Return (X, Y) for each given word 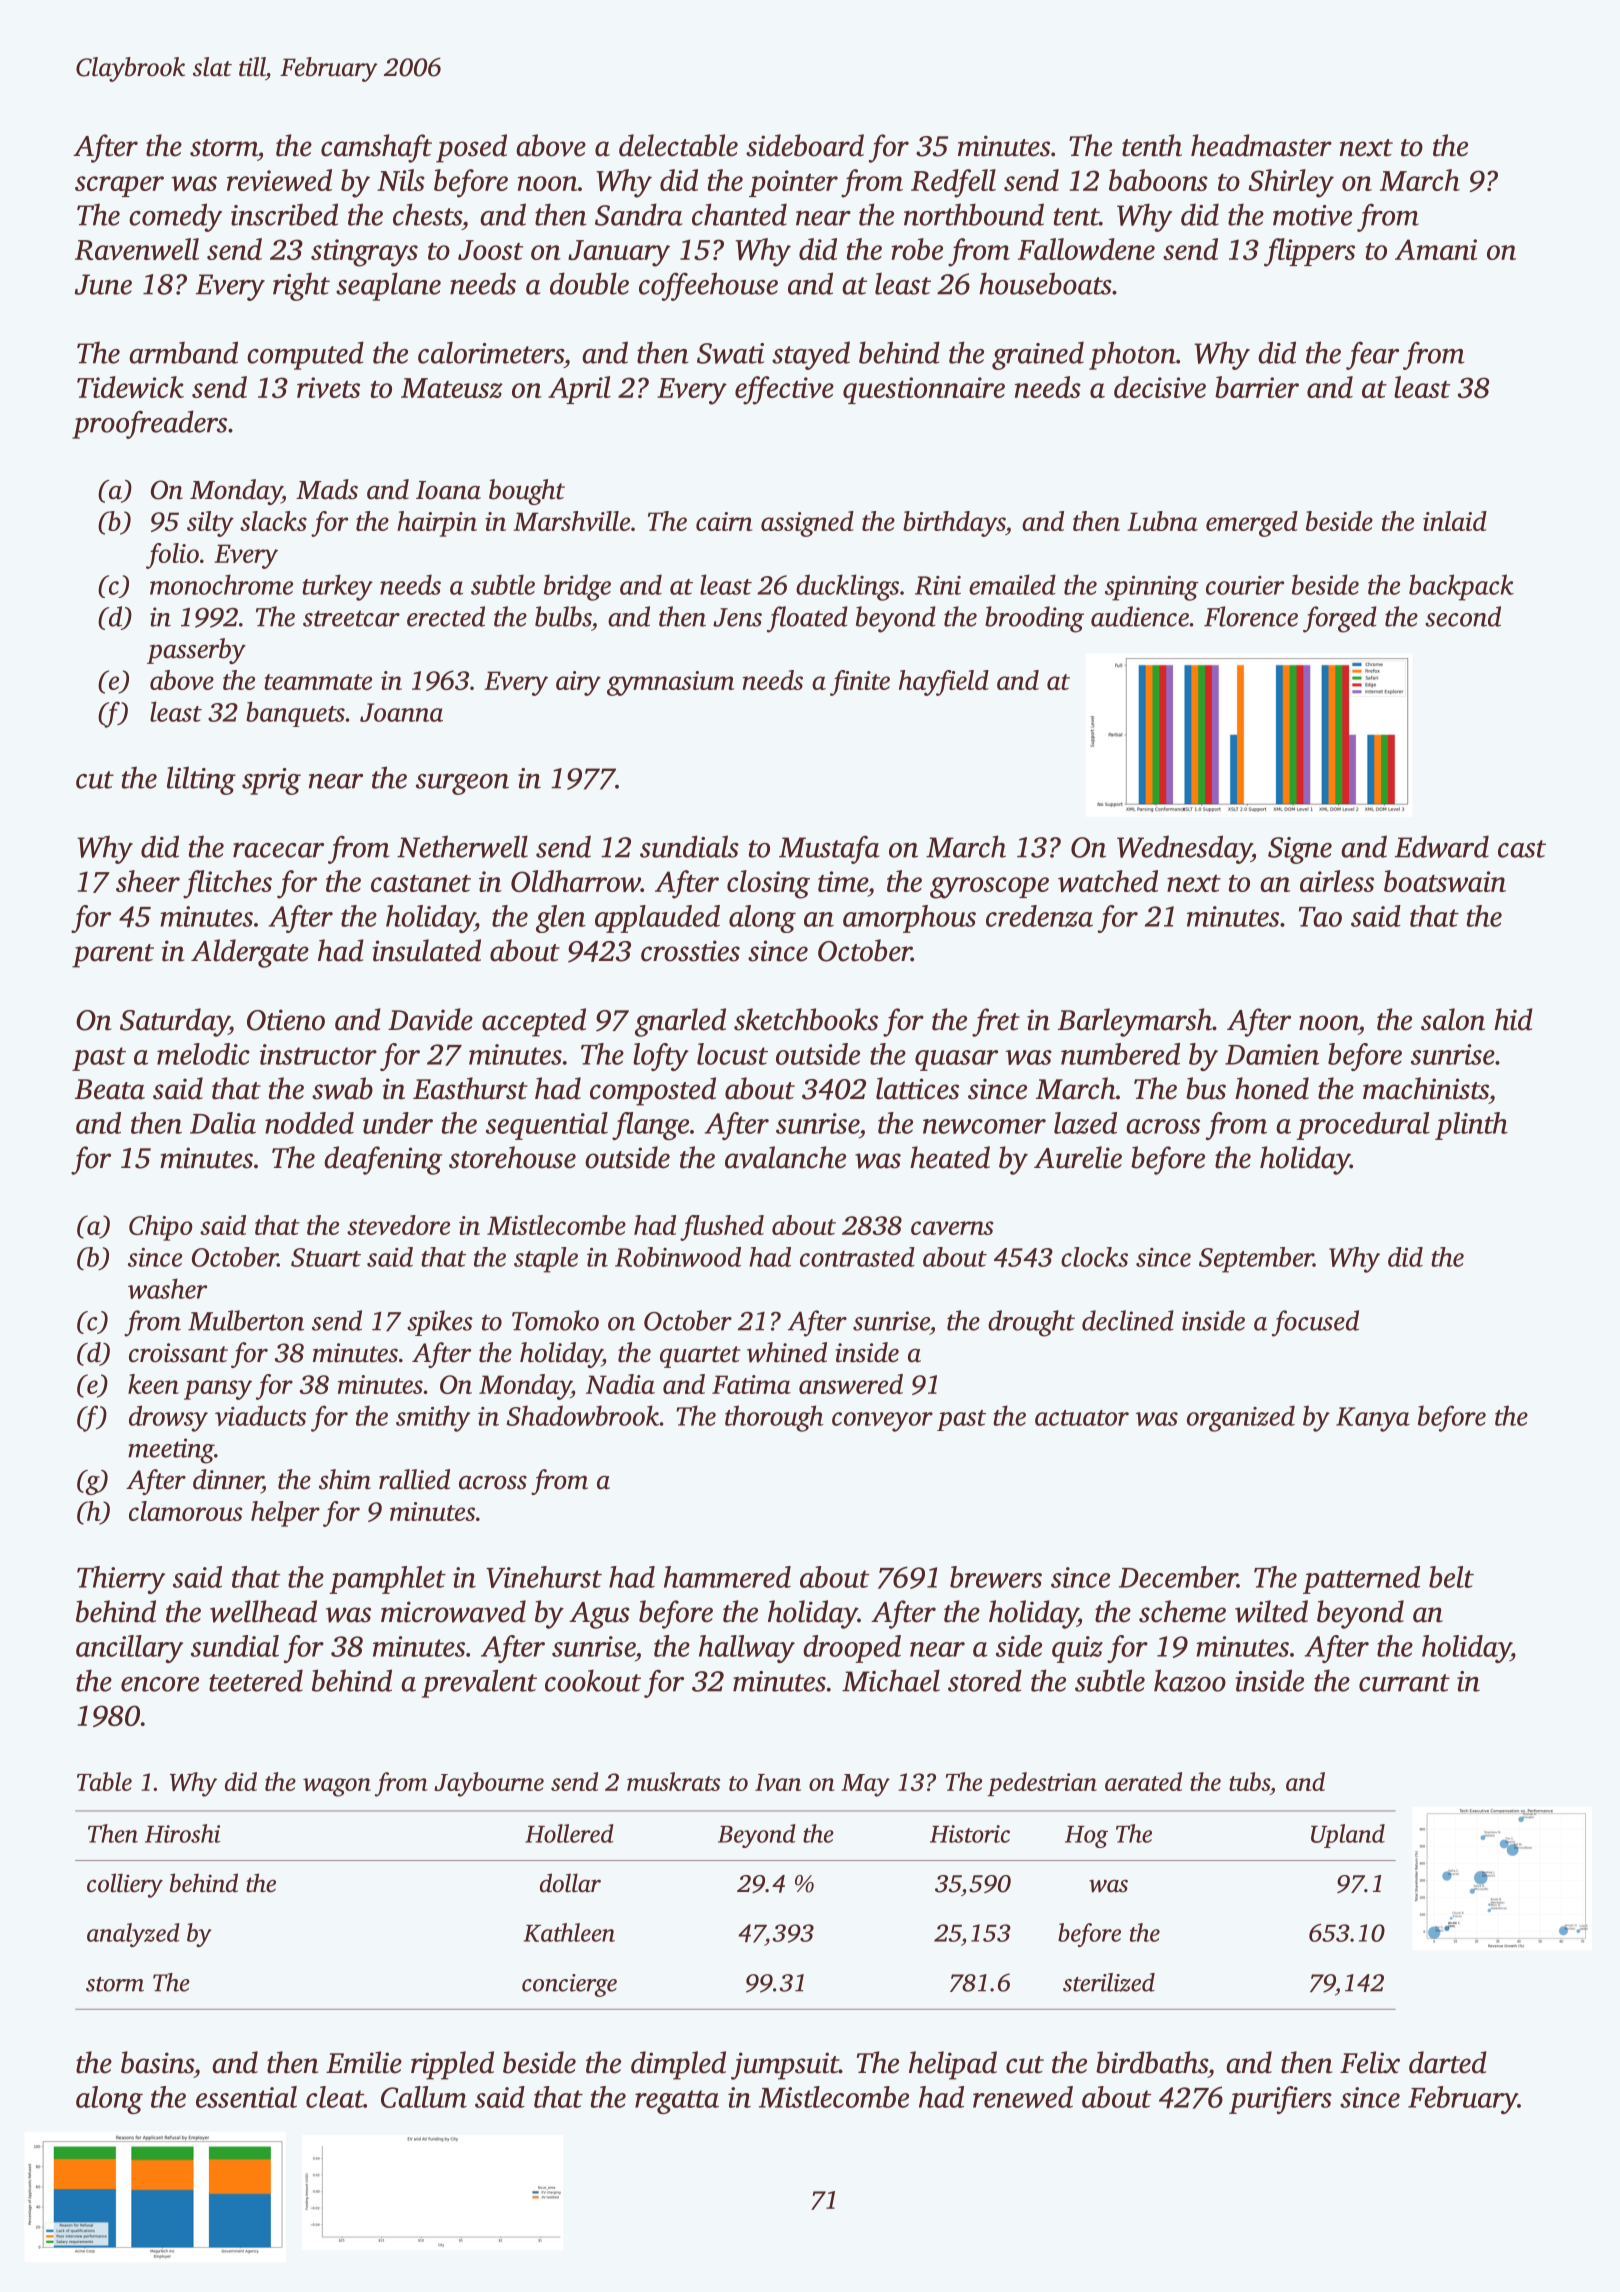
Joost (490, 250)
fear (1372, 355)
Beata (110, 1089)
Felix (1370, 2062)
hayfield (944, 683)
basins (157, 2062)
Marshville (571, 521)
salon (1453, 1019)
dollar (570, 1883)
